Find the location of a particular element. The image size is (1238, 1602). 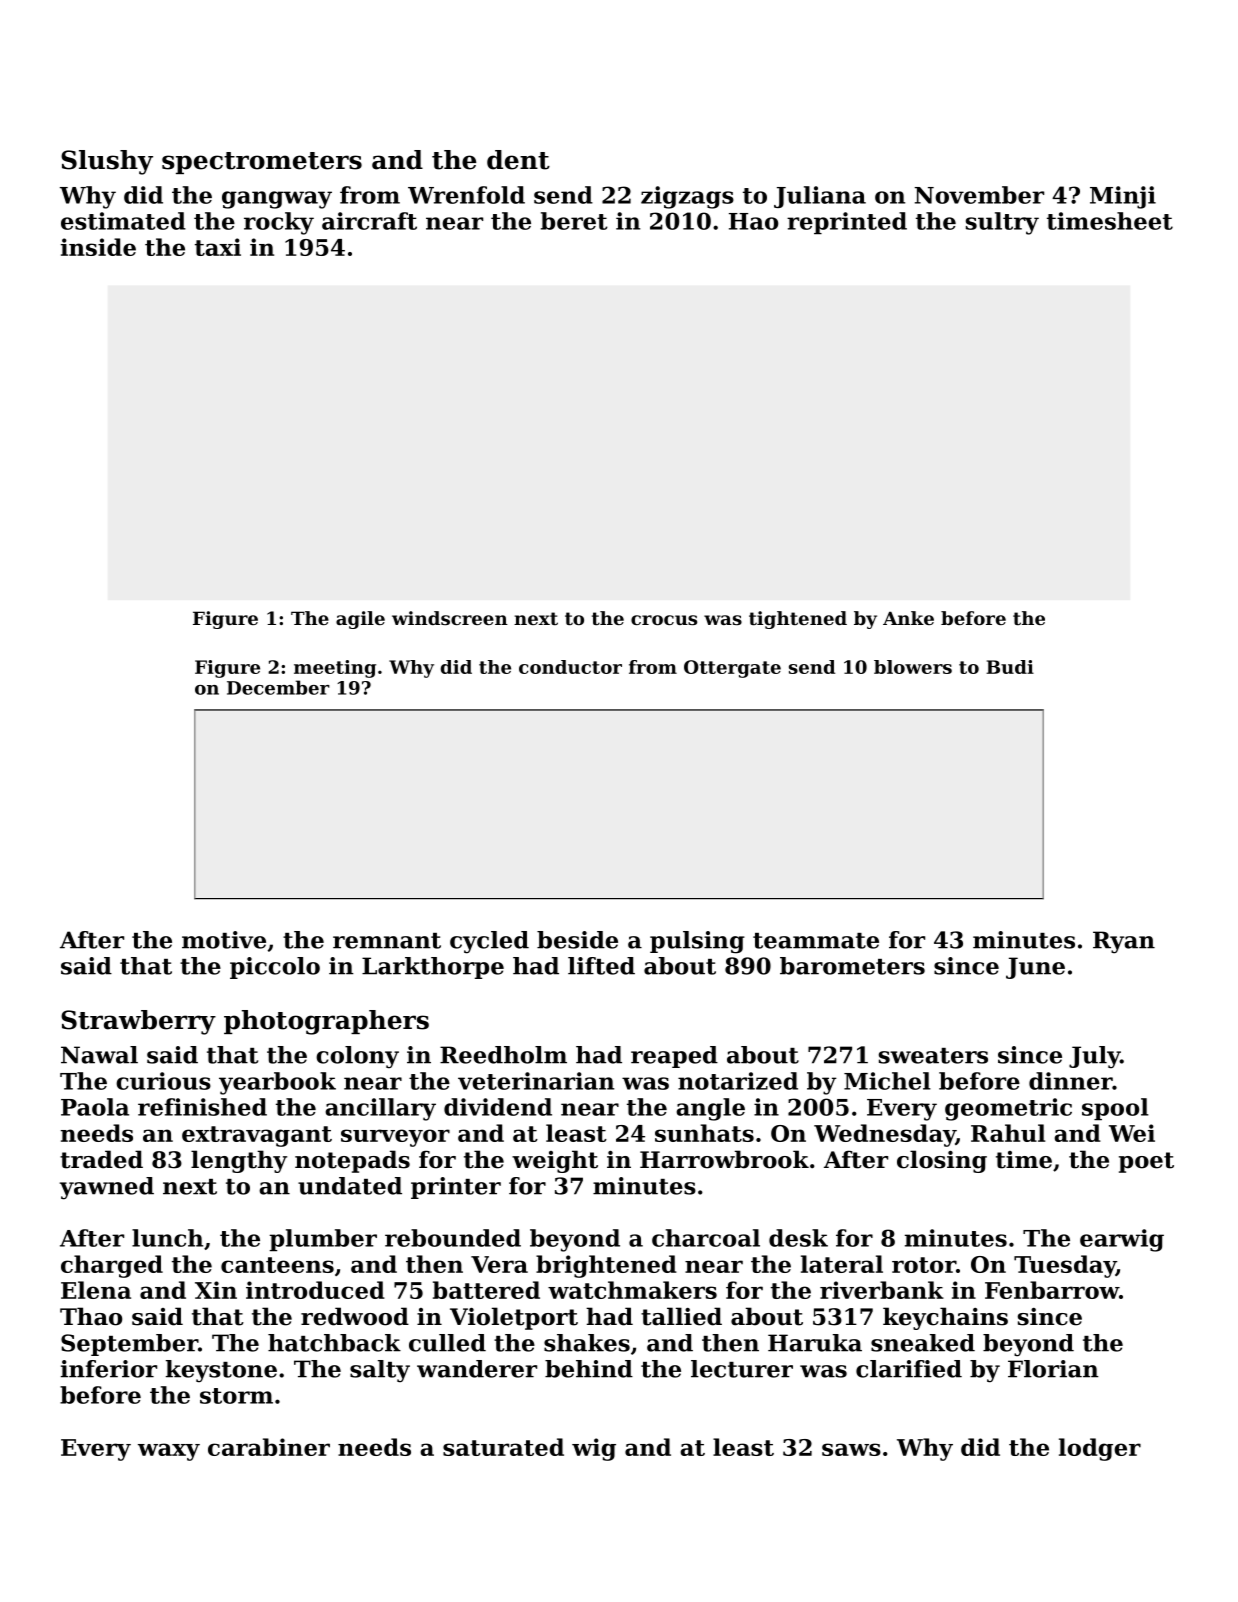

blowers is located at coordinates (913, 667).
